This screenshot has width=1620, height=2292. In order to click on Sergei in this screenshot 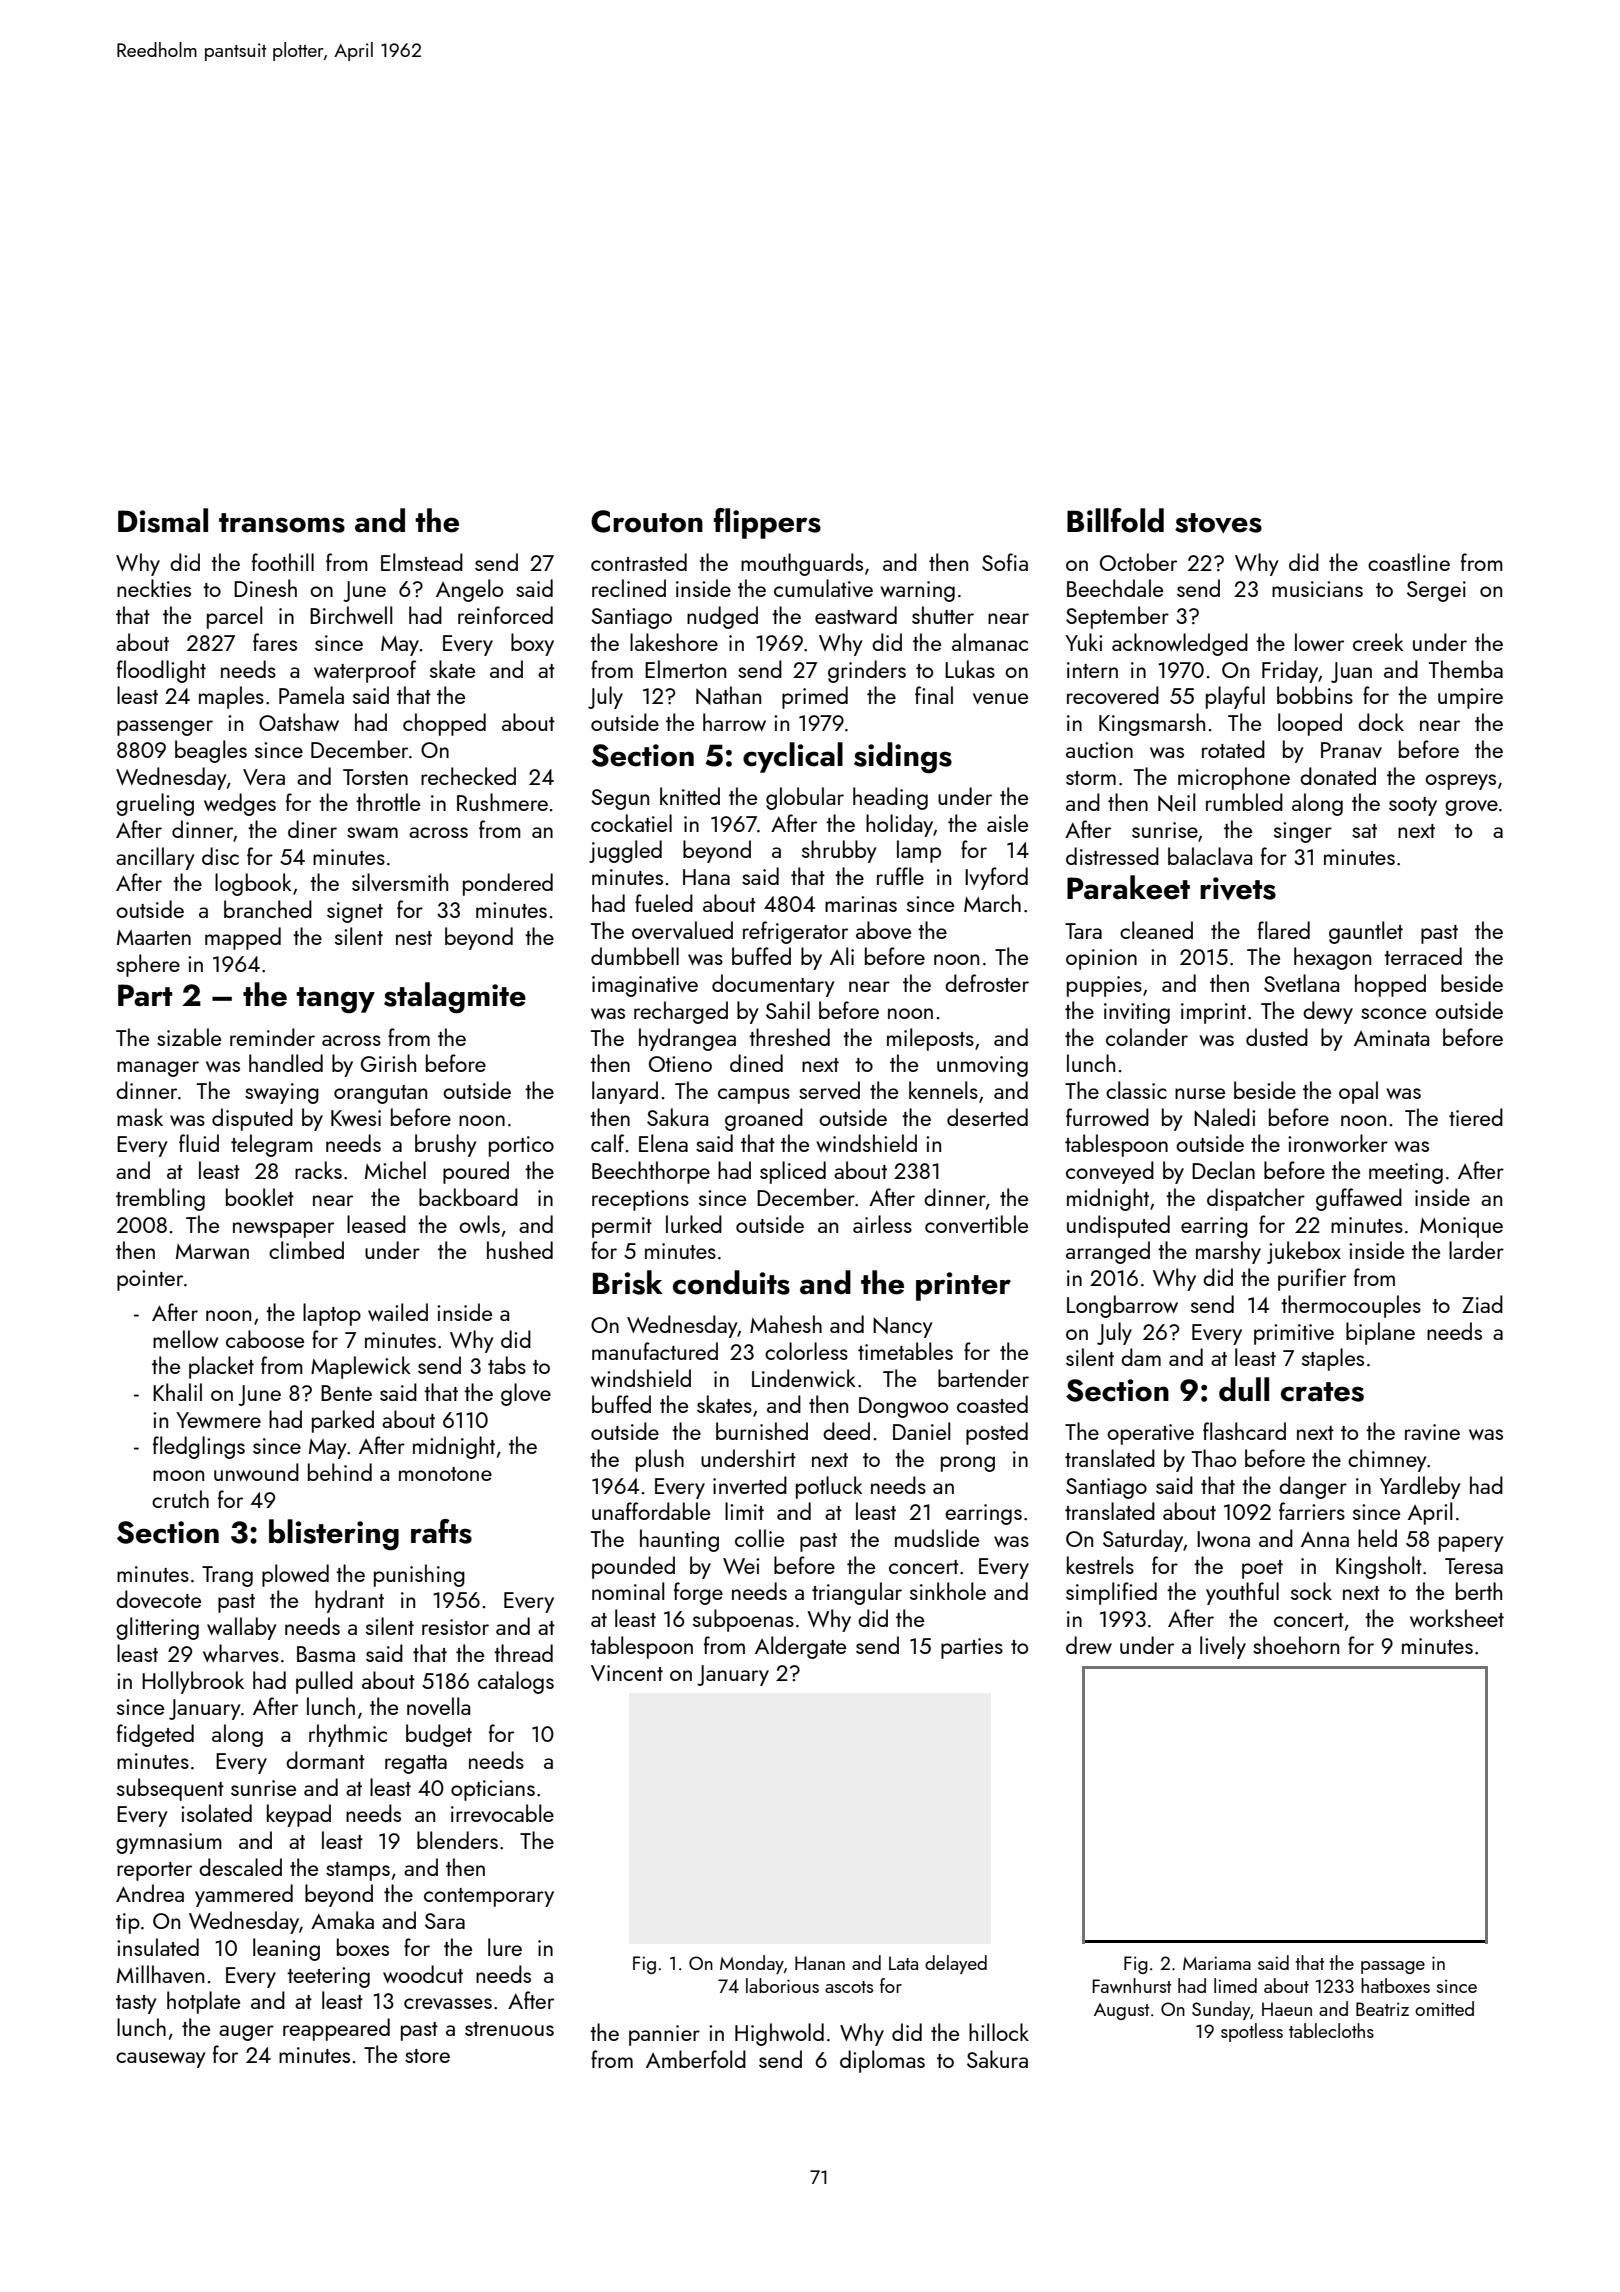, I will do `click(1436, 591)`.
